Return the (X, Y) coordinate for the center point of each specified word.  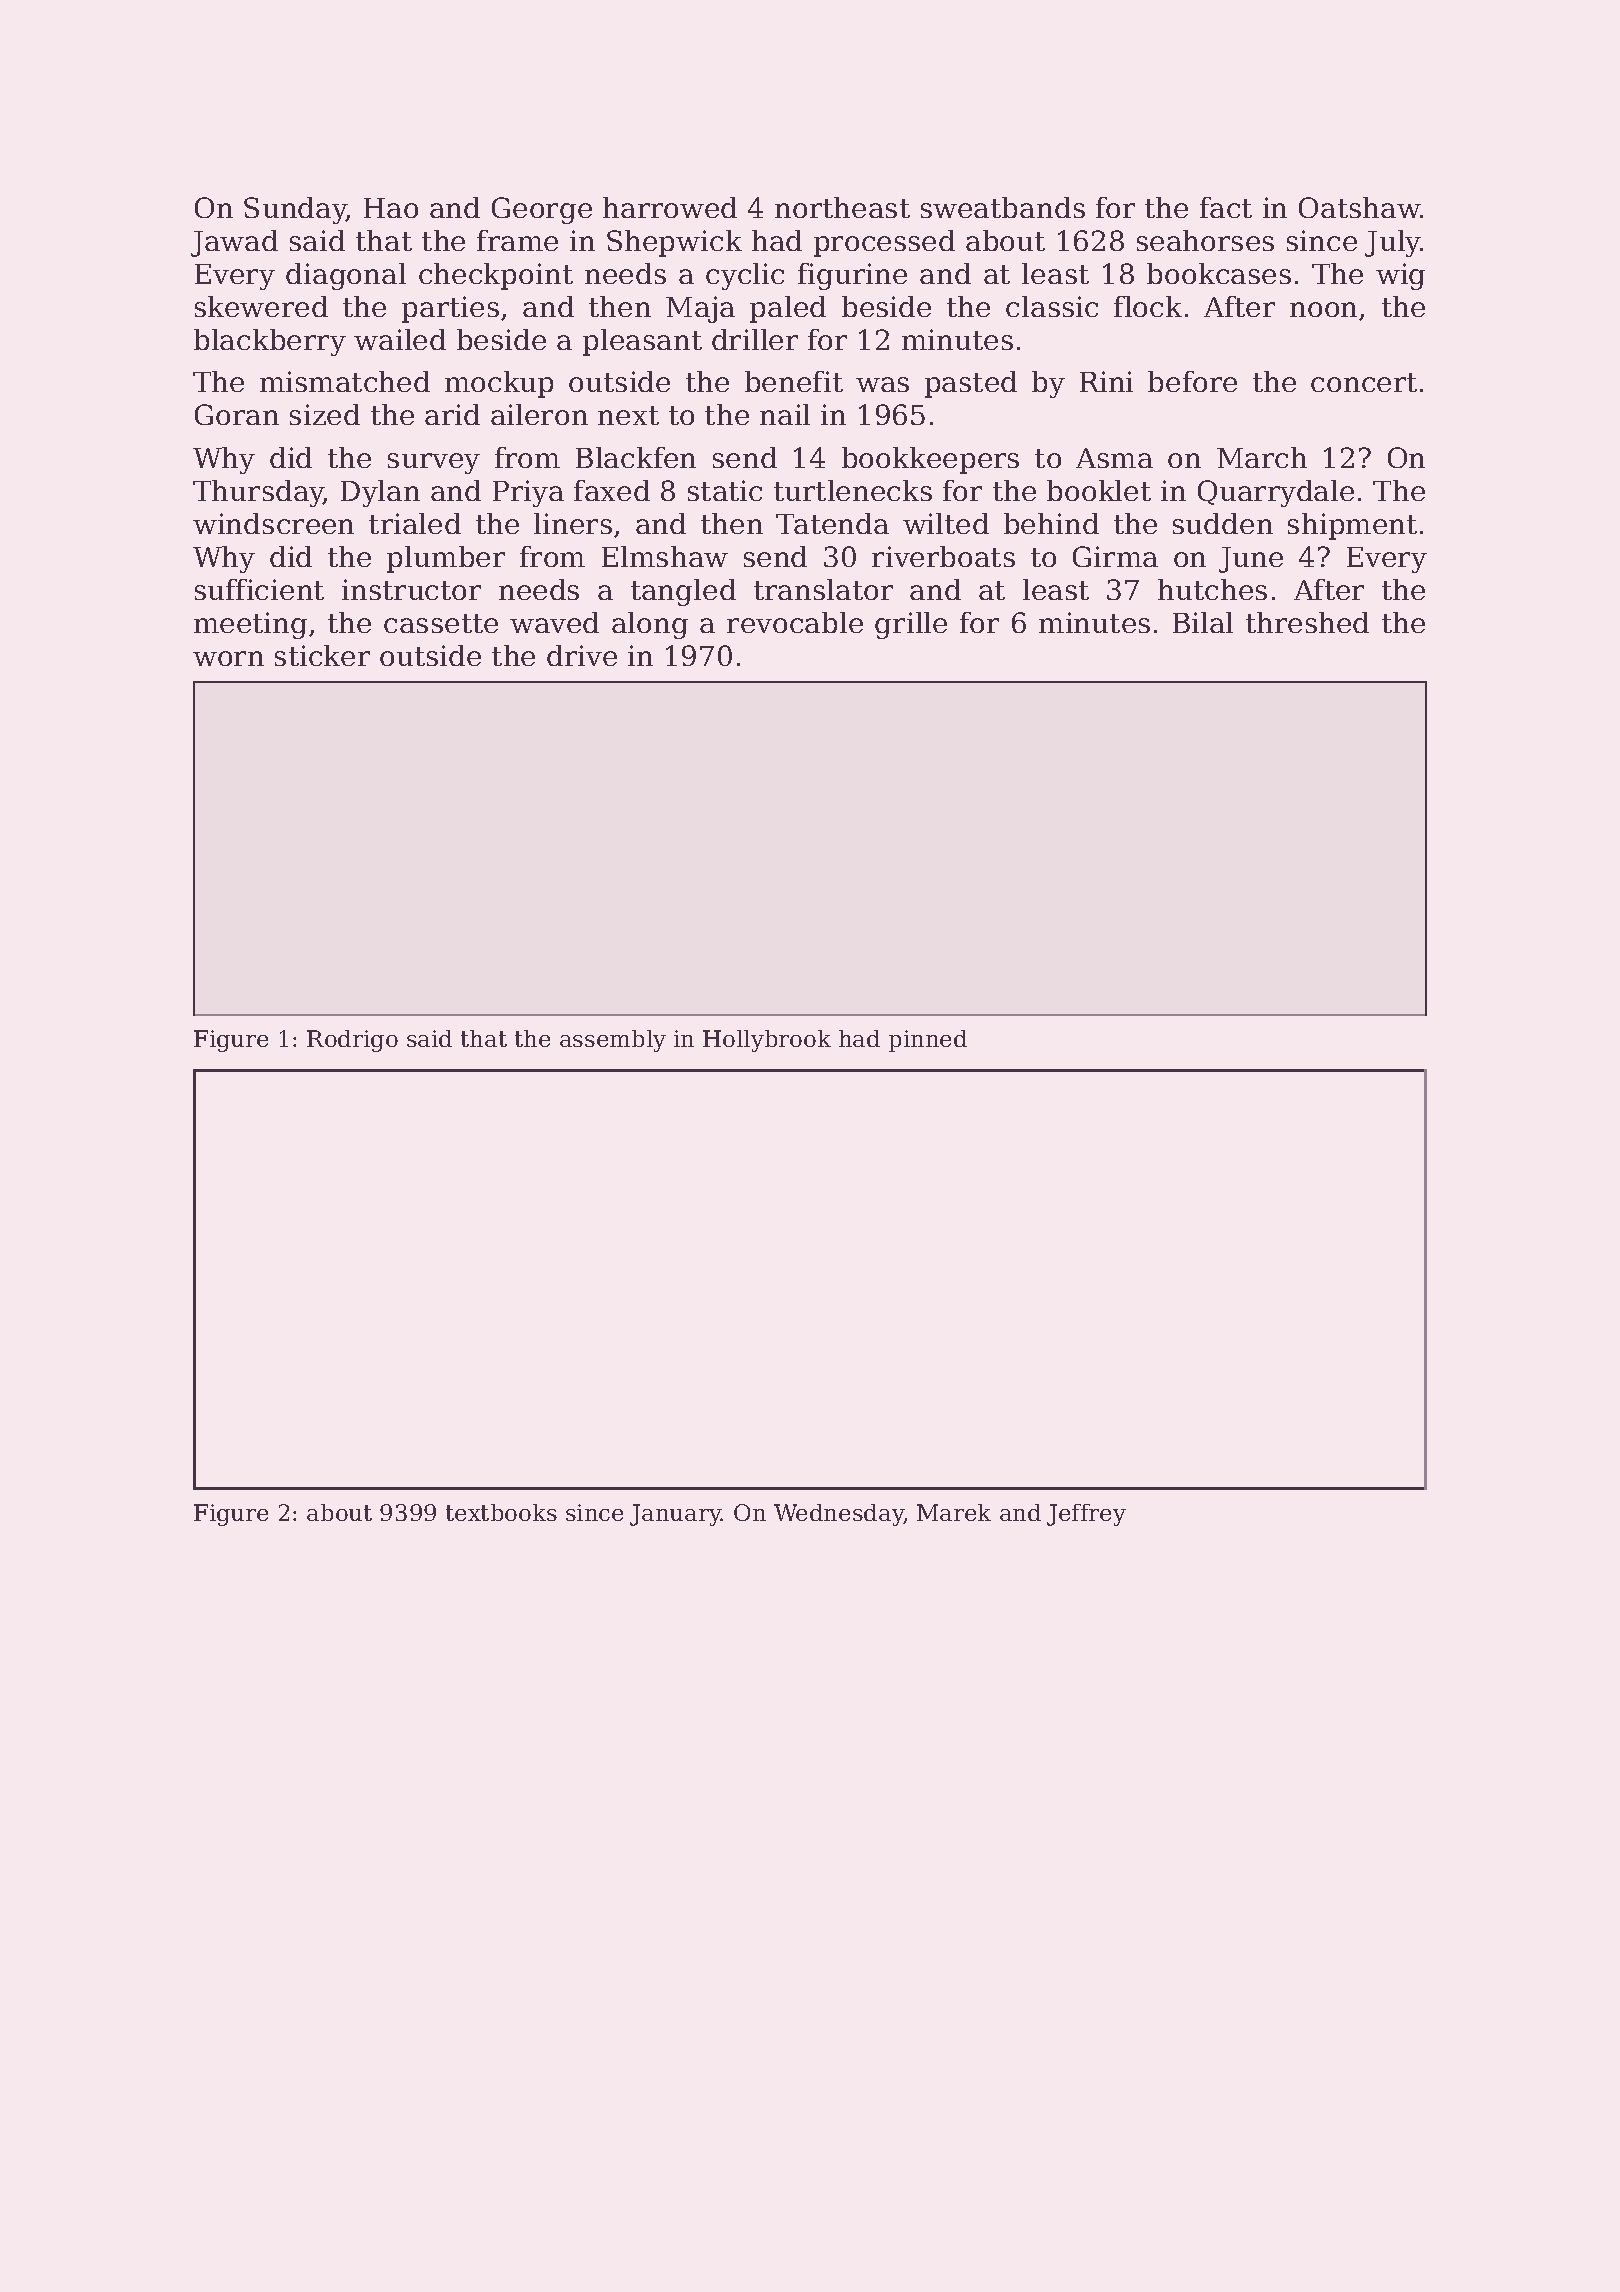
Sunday (295, 210)
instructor (411, 589)
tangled (683, 592)
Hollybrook (767, 1041)
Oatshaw (1360, 207)
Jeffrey (1086, 1515)
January (676, 1515)
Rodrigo (352, 1041)
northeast (842, 207)
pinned (928, 1041)
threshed (1307, 622)
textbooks (501, 1512)
